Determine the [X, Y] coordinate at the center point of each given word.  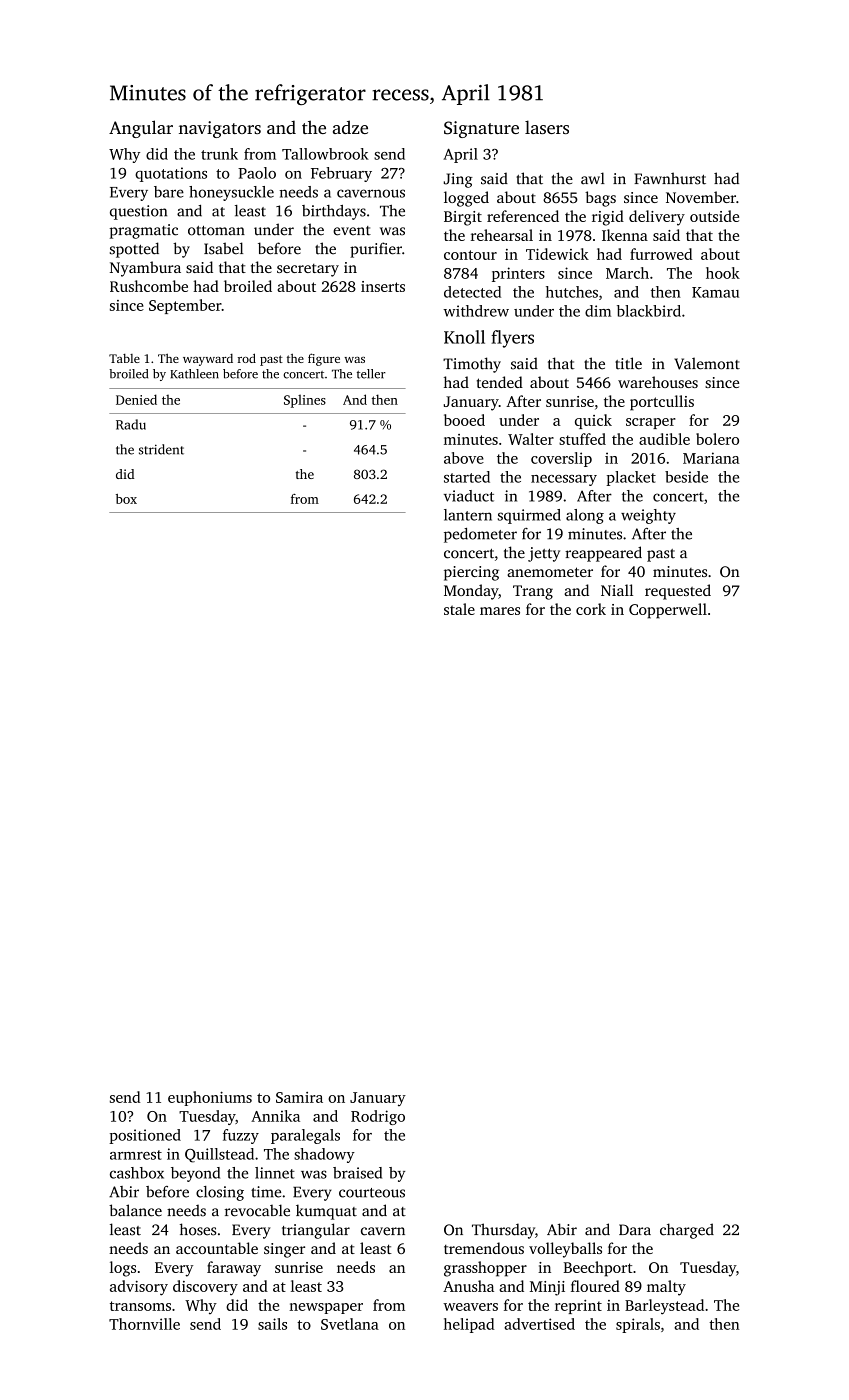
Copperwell [668, 611]
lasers [547, 127]
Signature [481, 129]
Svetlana [350, 1324]
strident [161, 449]
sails [272, 1324]
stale [459, 609]
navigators [220, 129]
